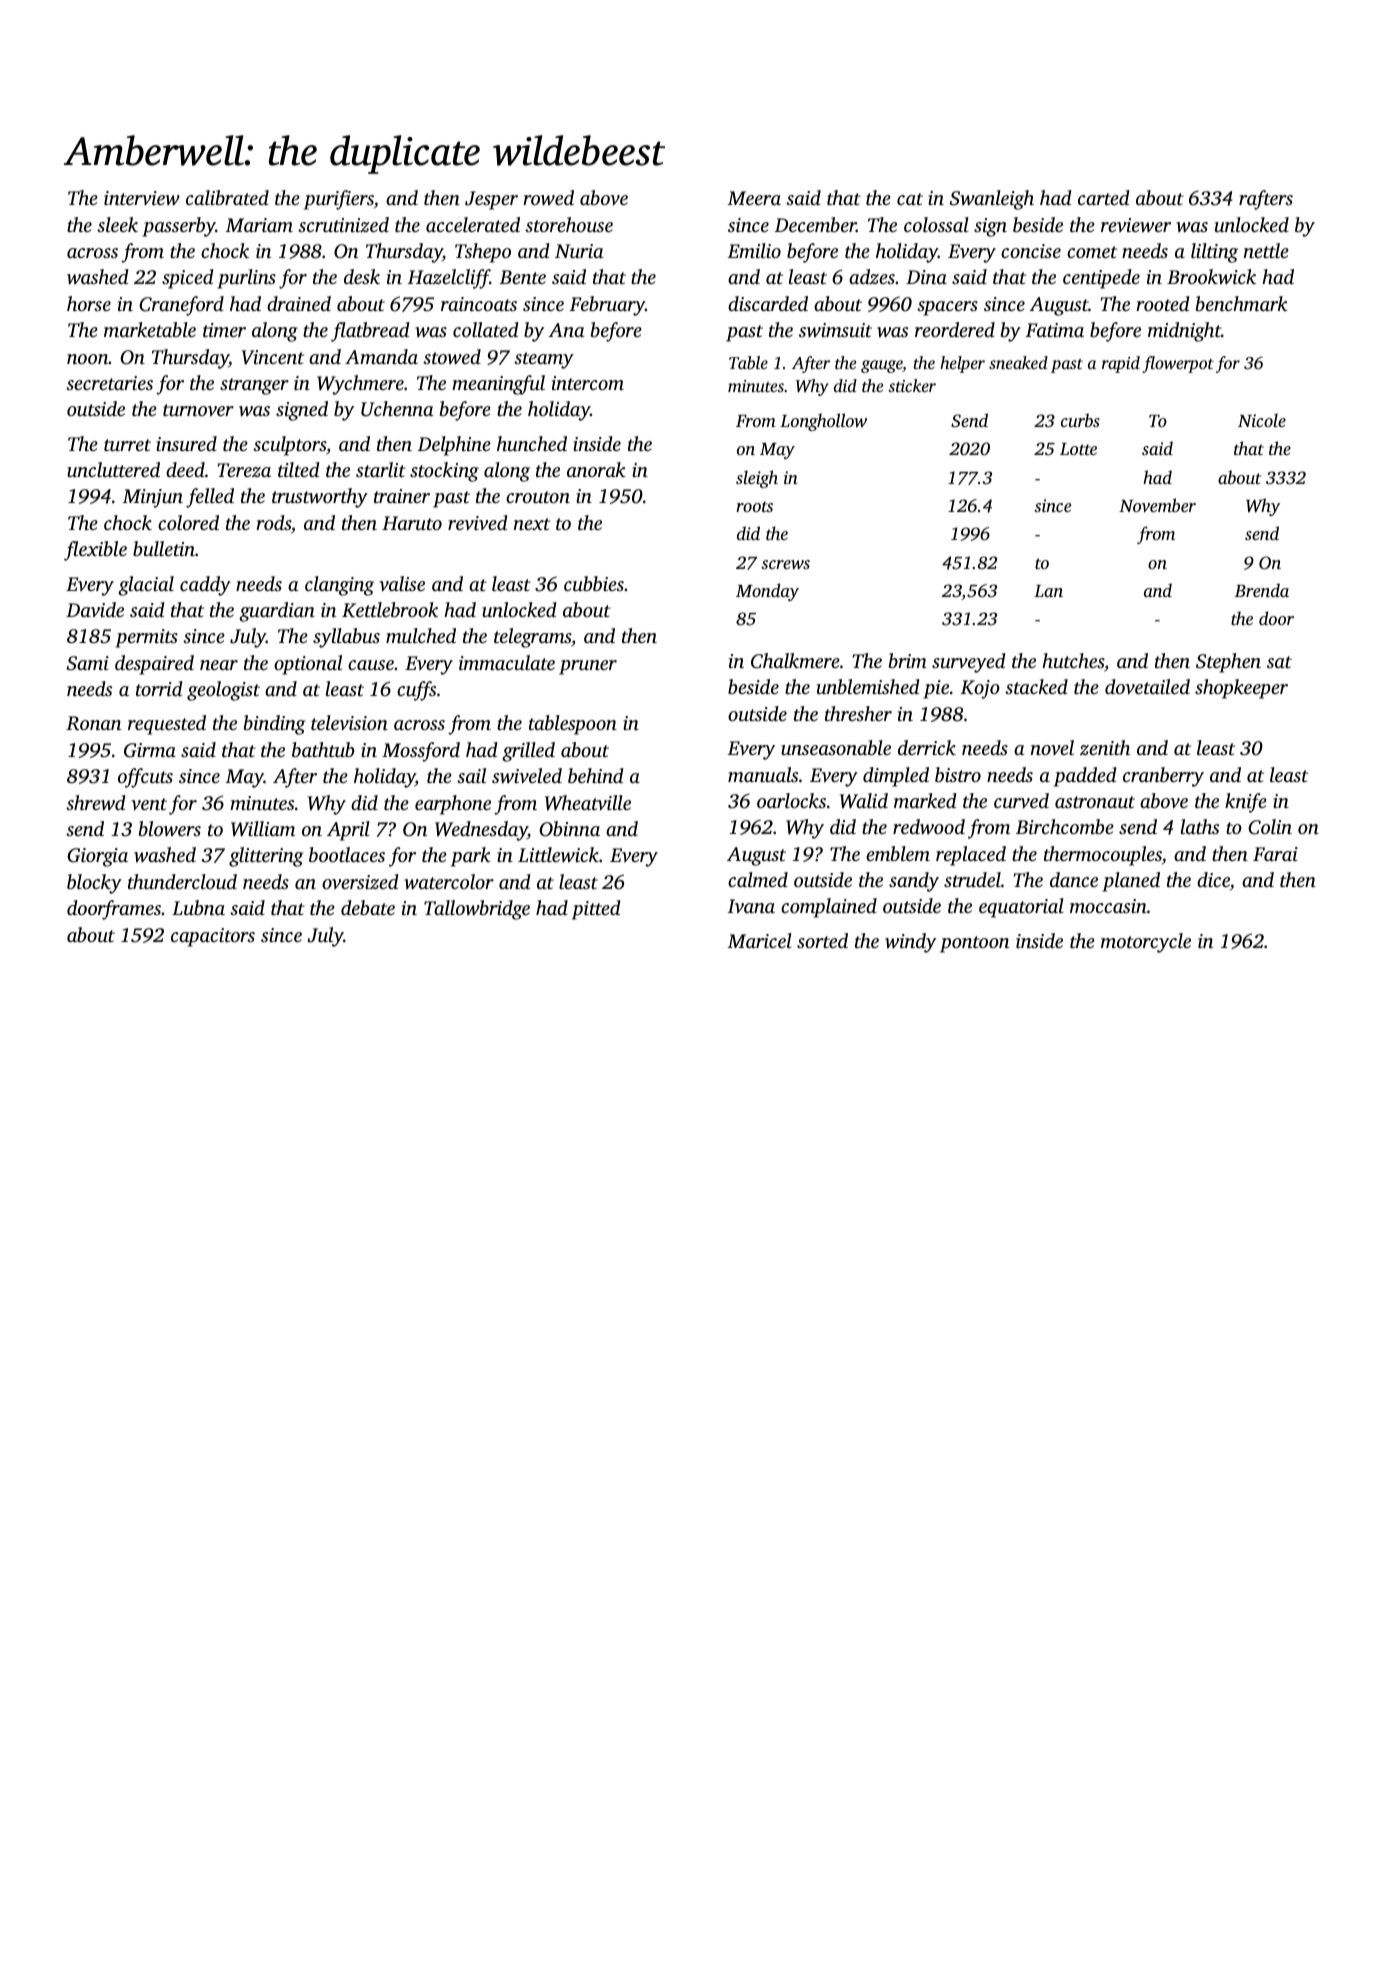 The height and width of the image is (1969, 1386). I want to click on knife, so click(1246, 803).
